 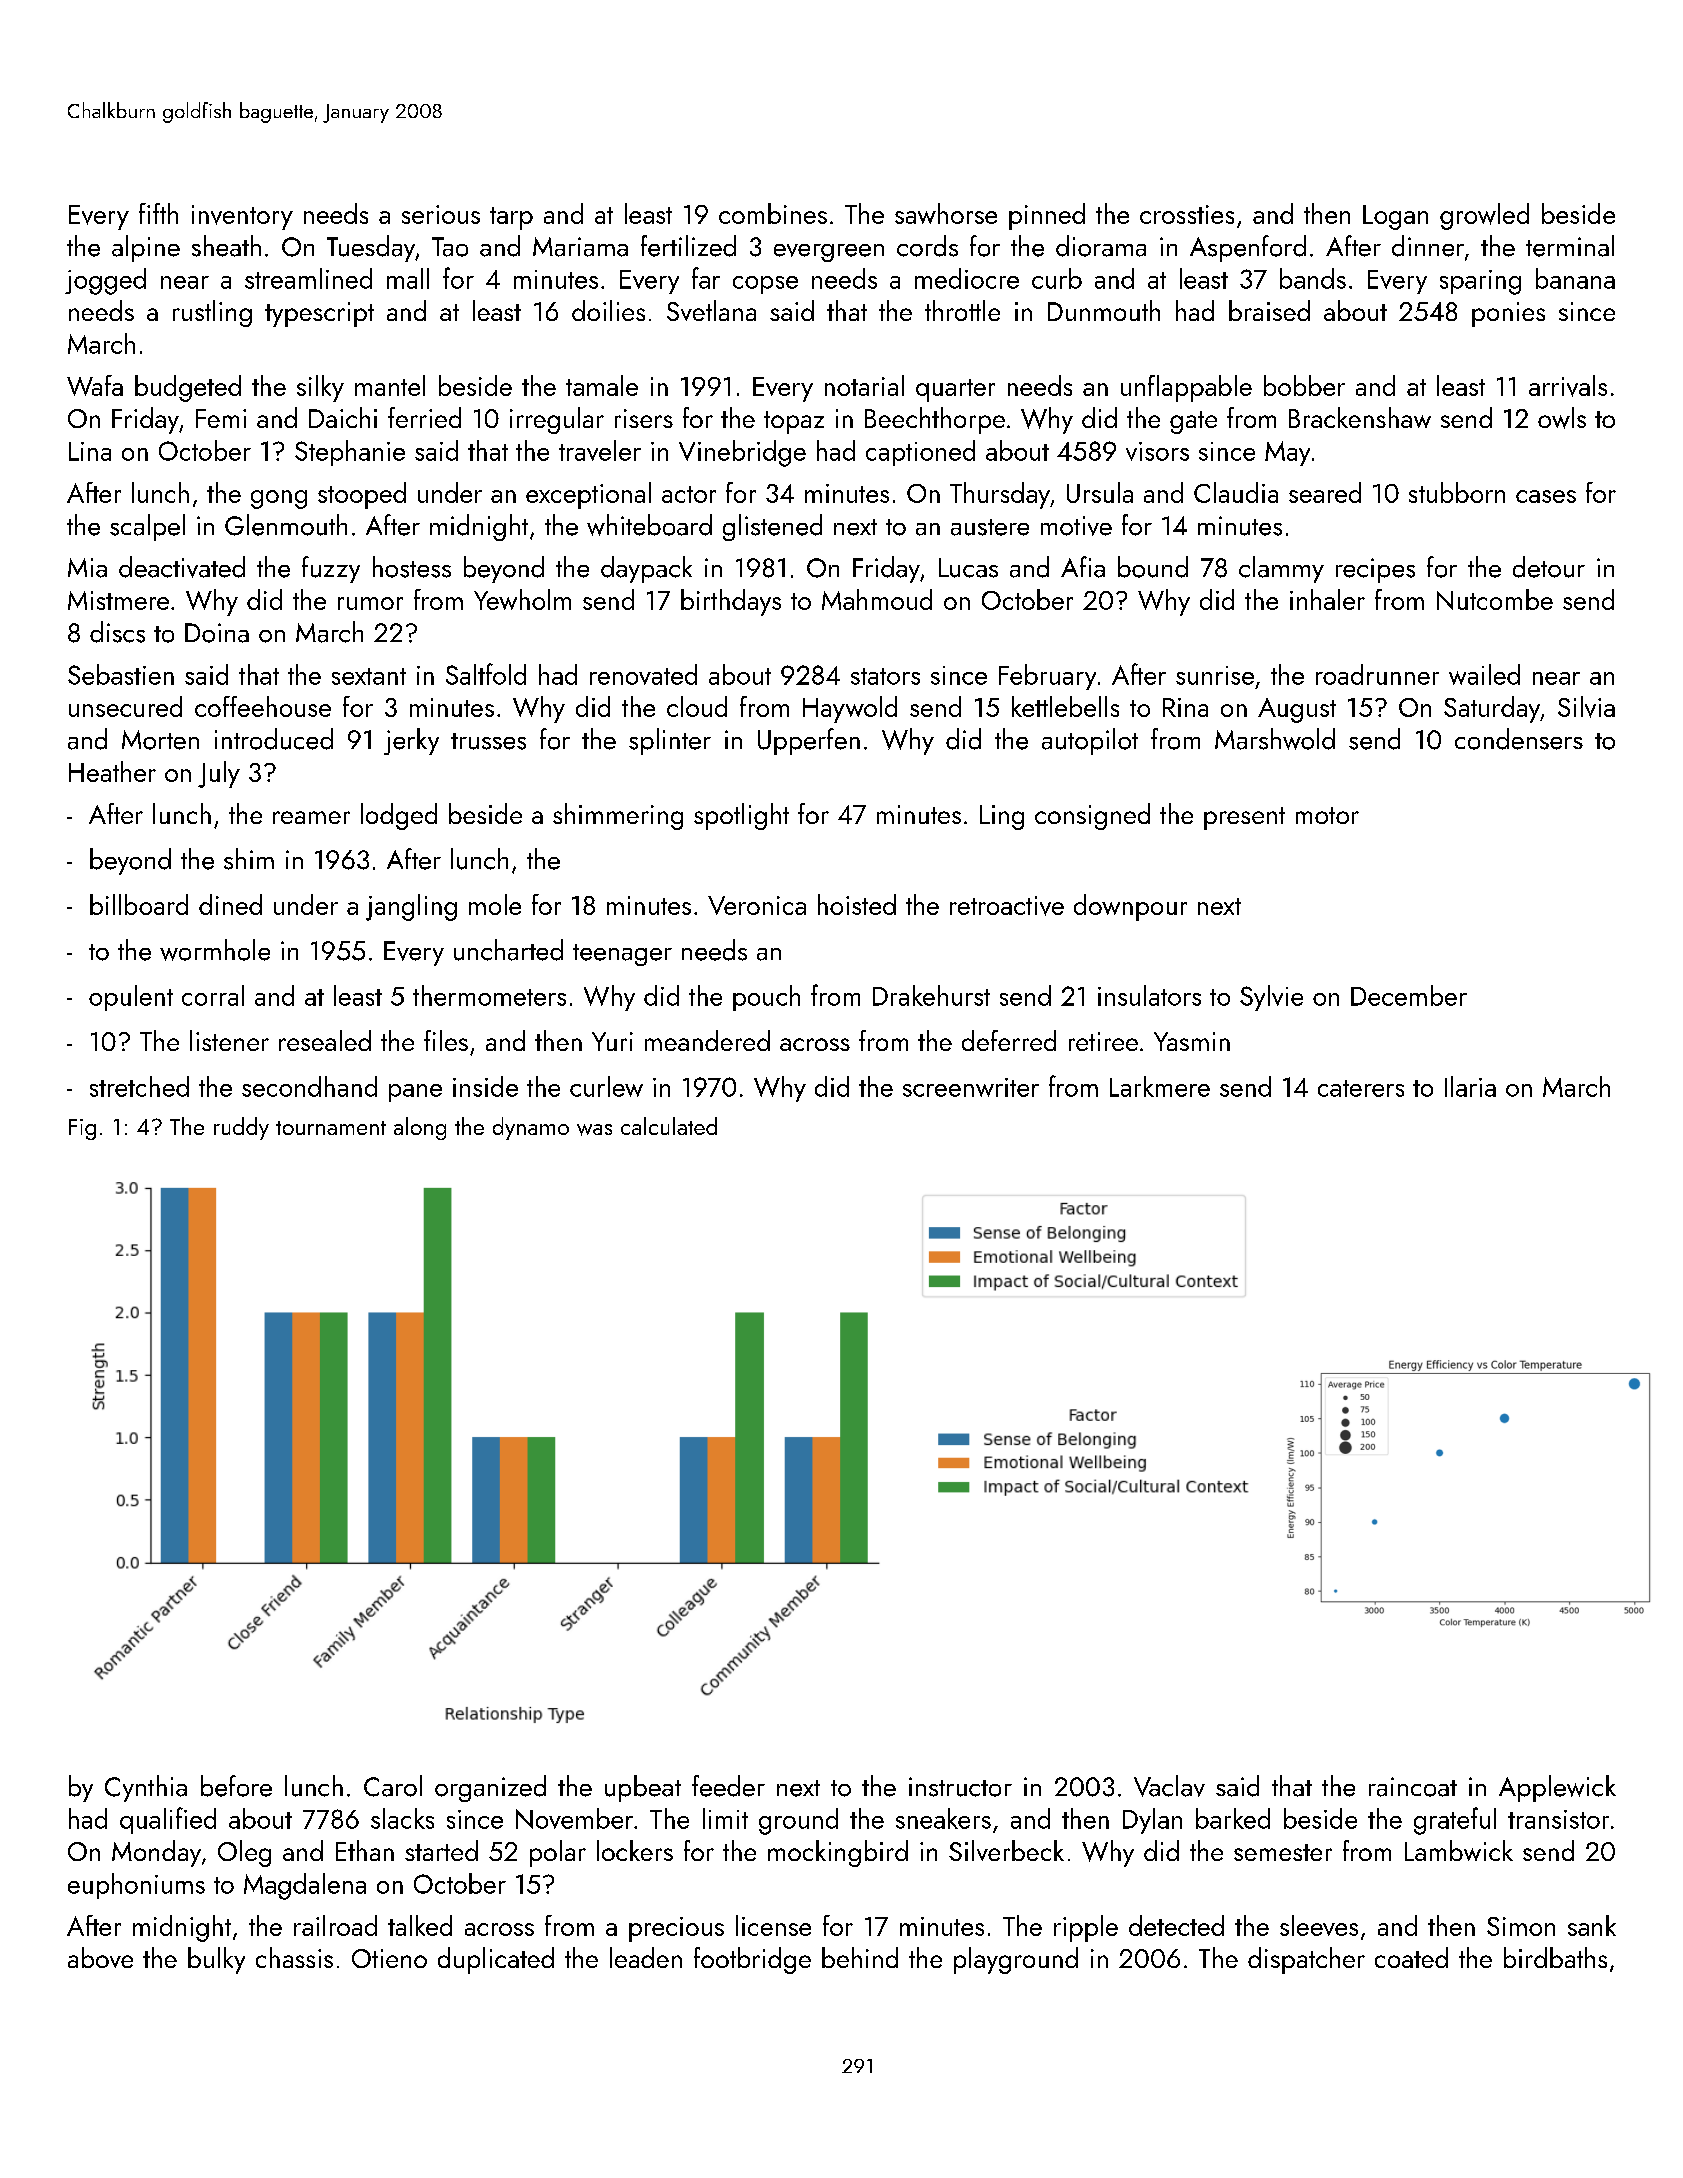 I want to click on Tao, so click(x=450, y=247).
